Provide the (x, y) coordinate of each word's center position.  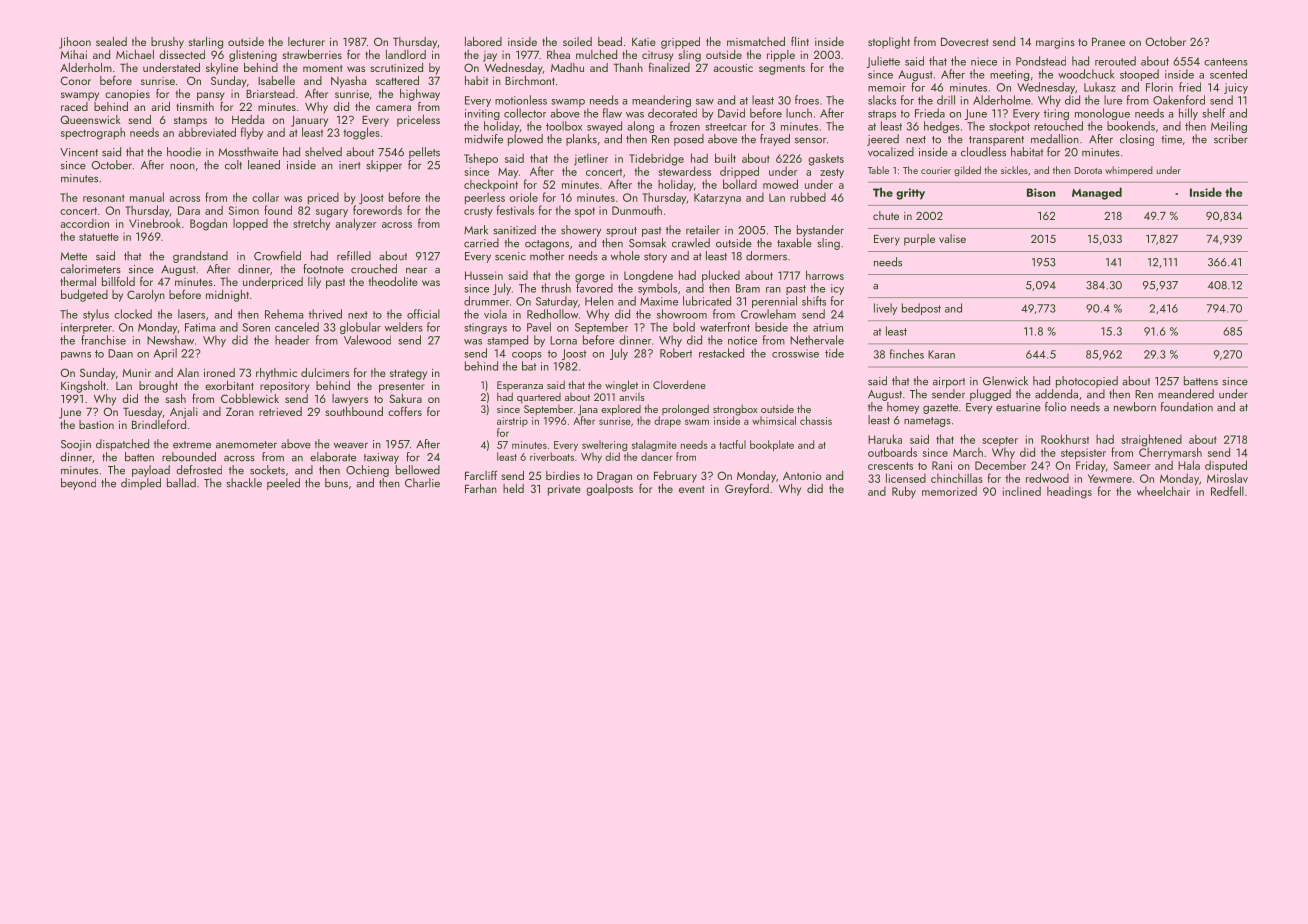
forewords (377, 210)
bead (610, 41)
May (508, 173)
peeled (283, 484)
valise (952, 238)
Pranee (1108, 41)
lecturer (306, 41)
